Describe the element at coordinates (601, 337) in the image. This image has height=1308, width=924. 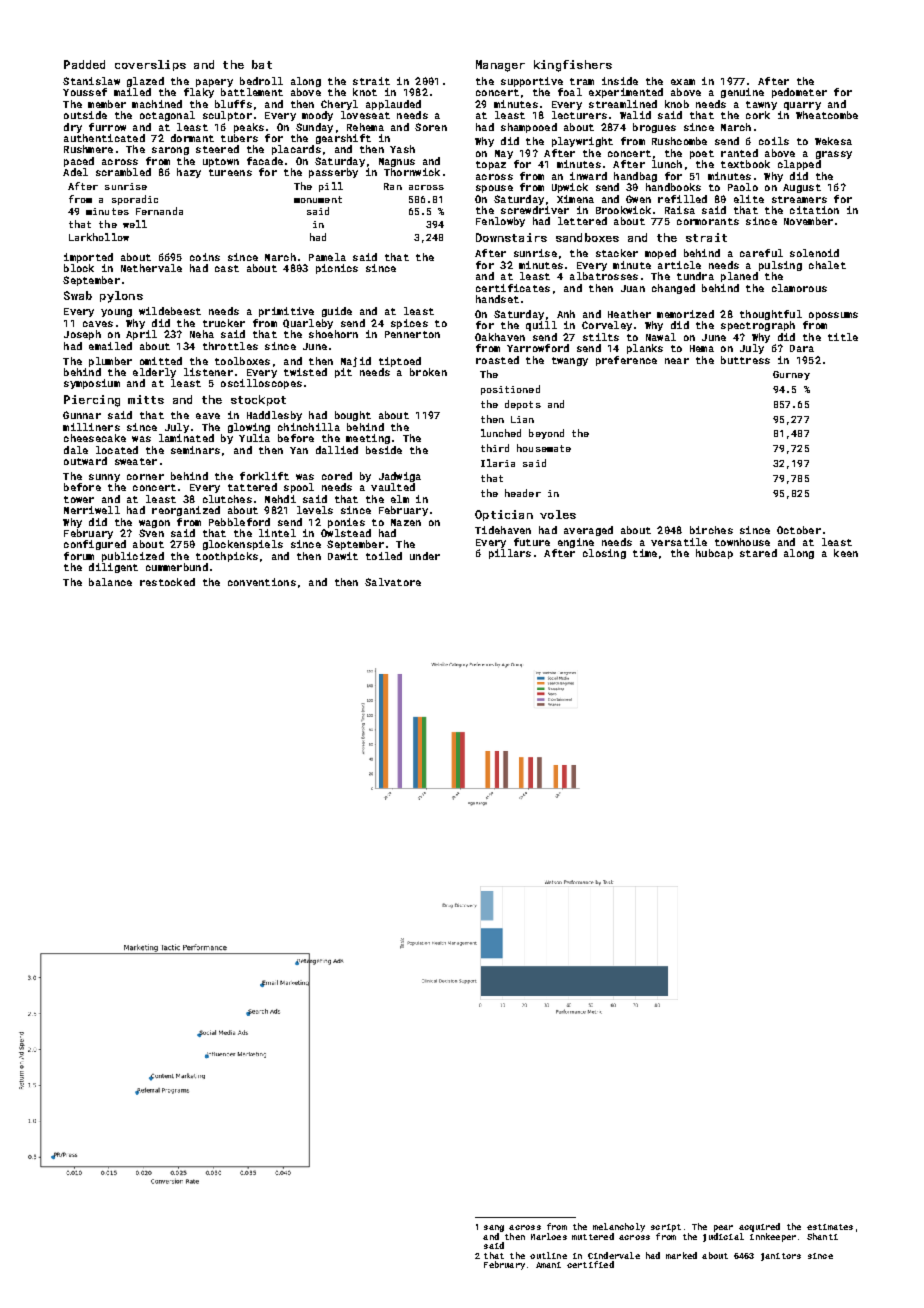
I see `stilts` at that location.
